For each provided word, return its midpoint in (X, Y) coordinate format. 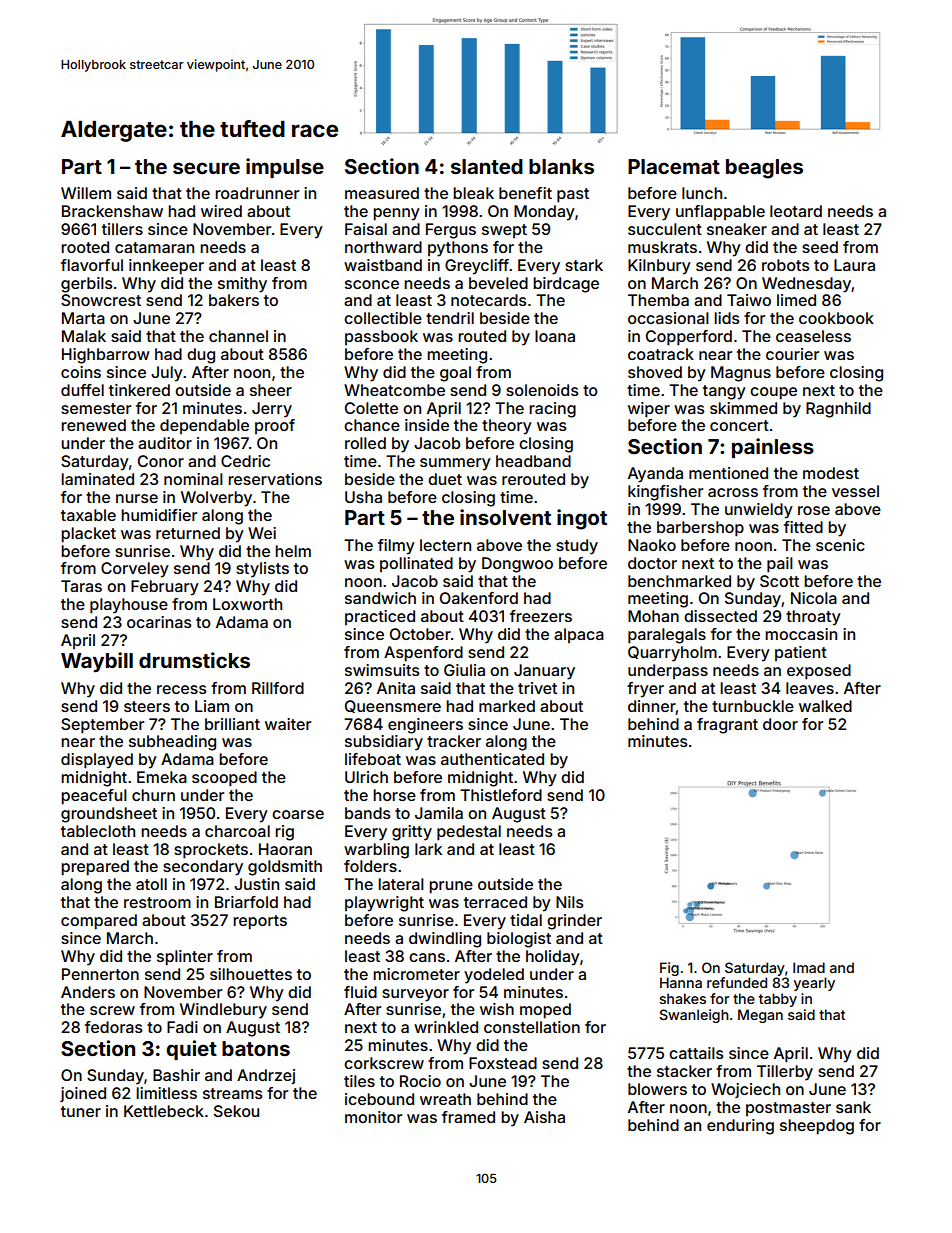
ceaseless (813, 336)
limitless (166, 1093)
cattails (696, 1053)
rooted (85, 247)
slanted (487, 166)
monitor (373, 1117)
